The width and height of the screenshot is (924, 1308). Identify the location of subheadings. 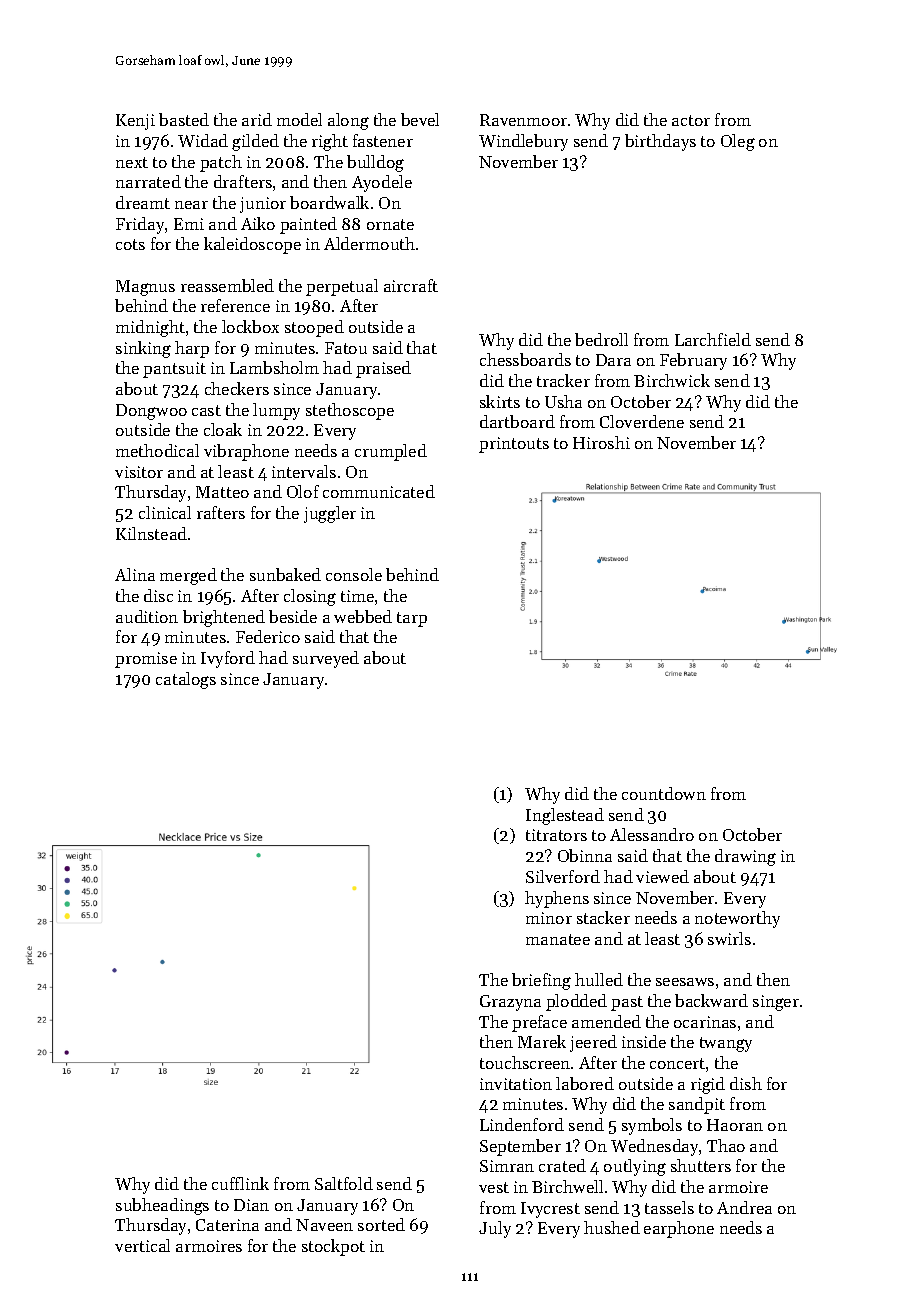
(162, 1206).
